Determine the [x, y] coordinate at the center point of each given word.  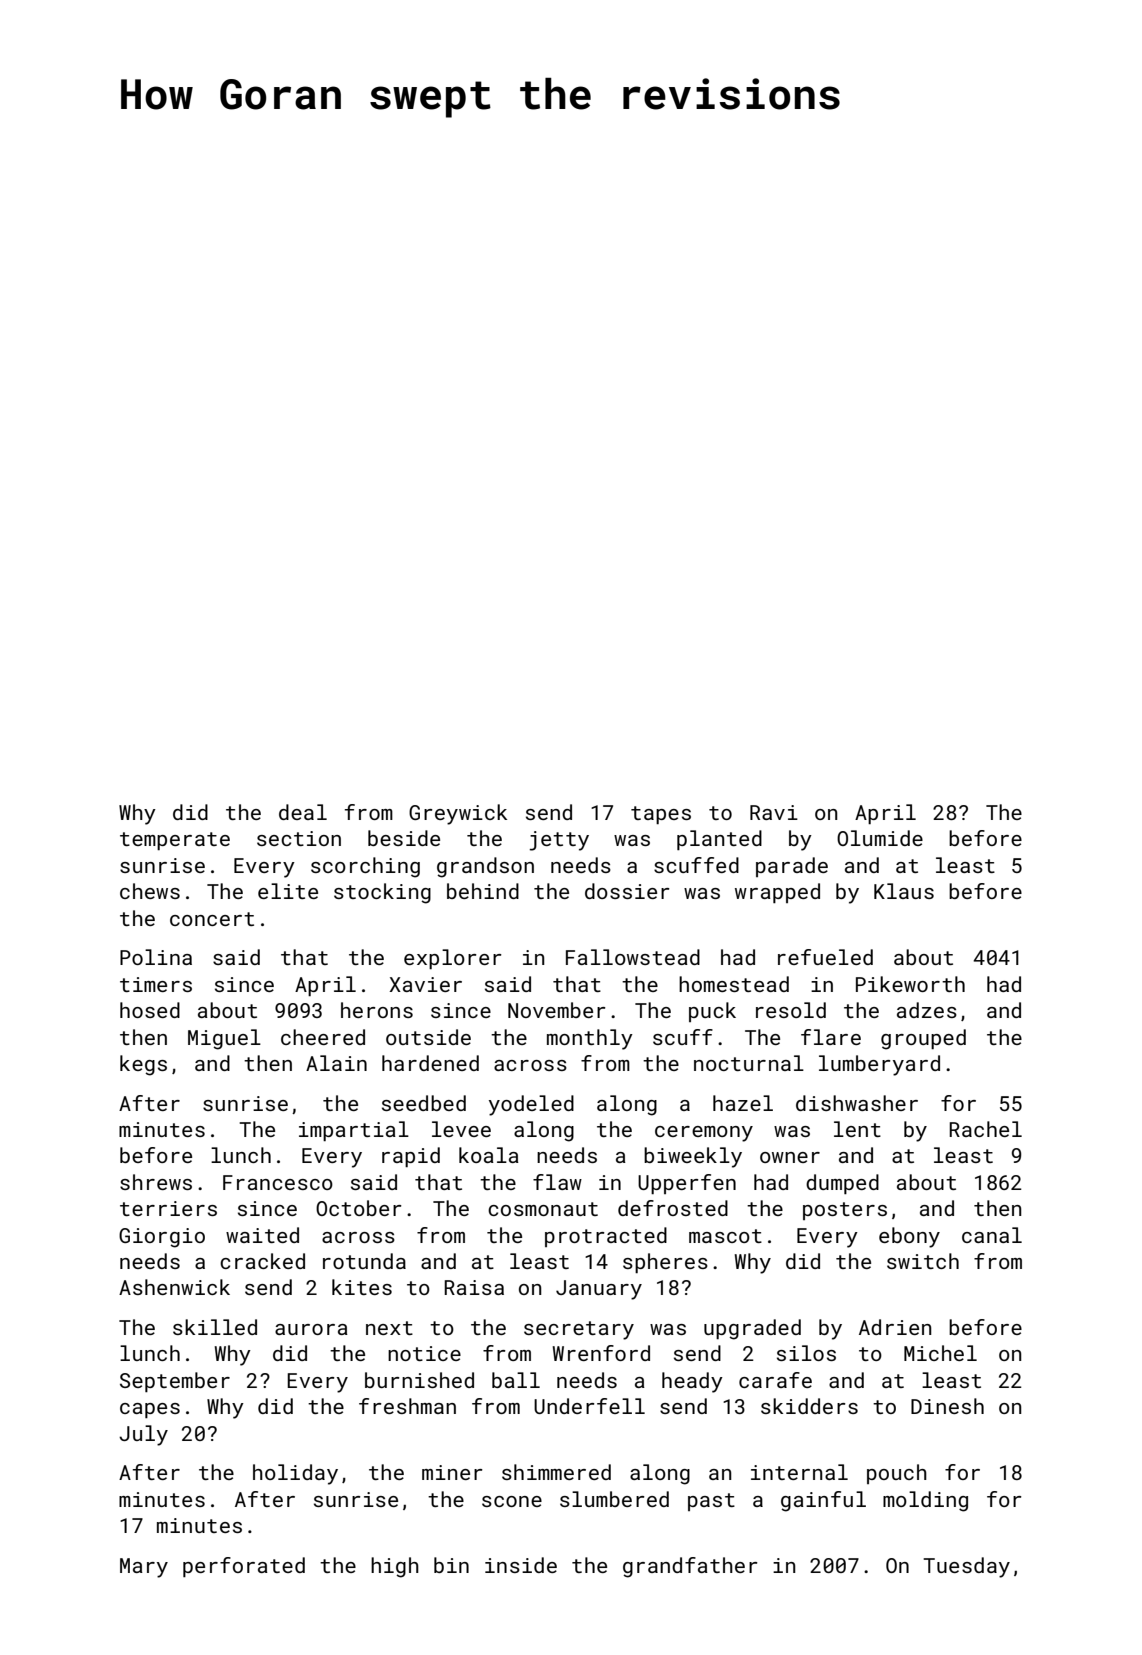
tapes [661, 815]
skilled [215, 1327]
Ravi [774, 812]
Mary [144, 1568]
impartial [354, 1131]
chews [150, 891]
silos [806, 1353]
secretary [579, 1330]
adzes [927, 1010]
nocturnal [749, 1063]
